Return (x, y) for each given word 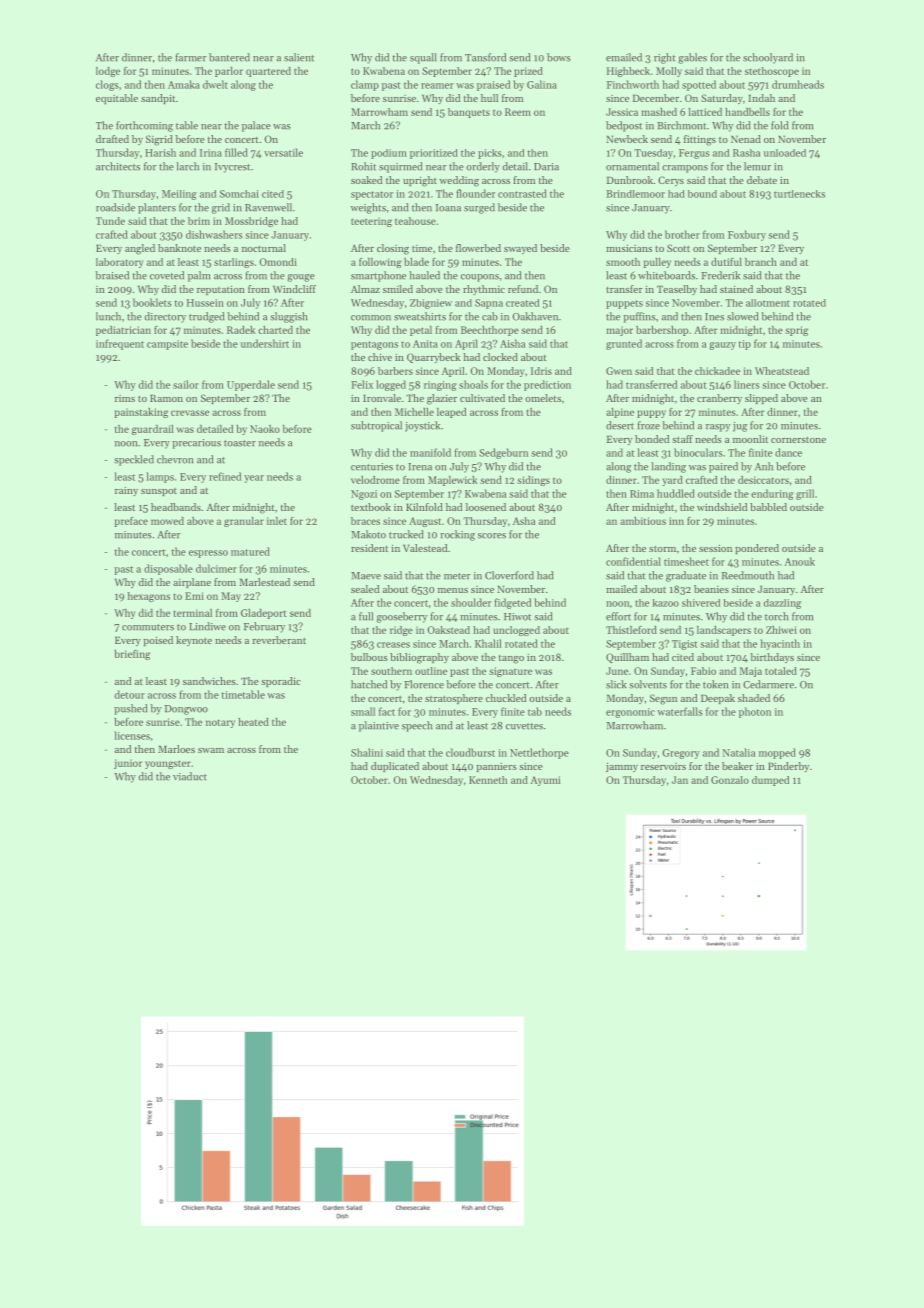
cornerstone (798, 440)
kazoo (666, 603)
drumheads (798, 84)
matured (250, 551)
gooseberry (402, 617)
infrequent (120, 344)
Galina (542, 84)
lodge (108, 72)
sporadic (280, 682)
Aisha (512, 343)
